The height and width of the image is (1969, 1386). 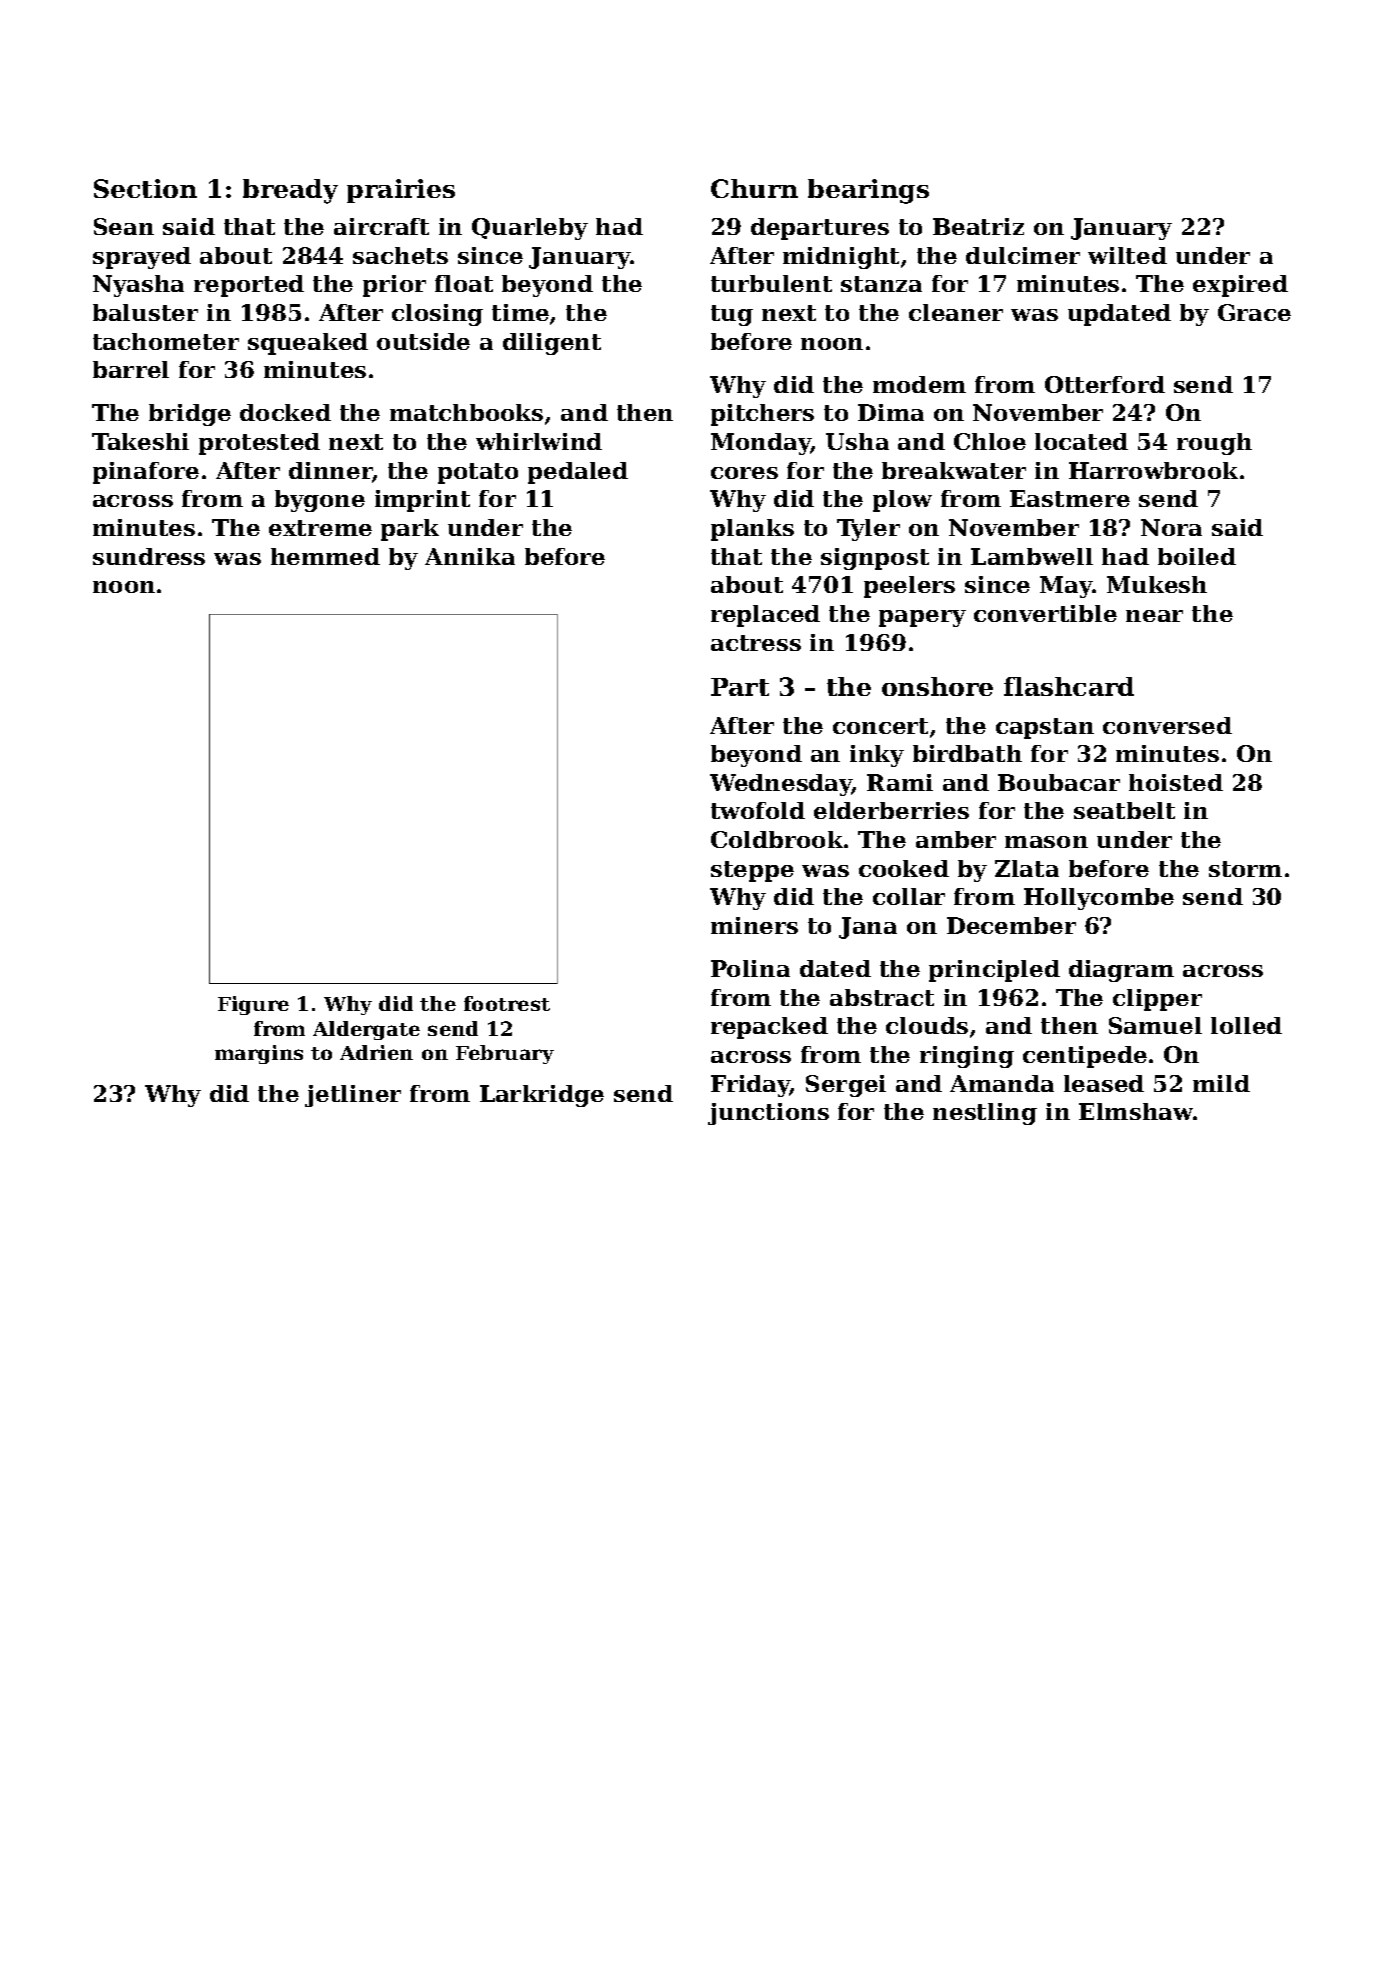 I want to click on aircraft, so click(x=381, y=226).
